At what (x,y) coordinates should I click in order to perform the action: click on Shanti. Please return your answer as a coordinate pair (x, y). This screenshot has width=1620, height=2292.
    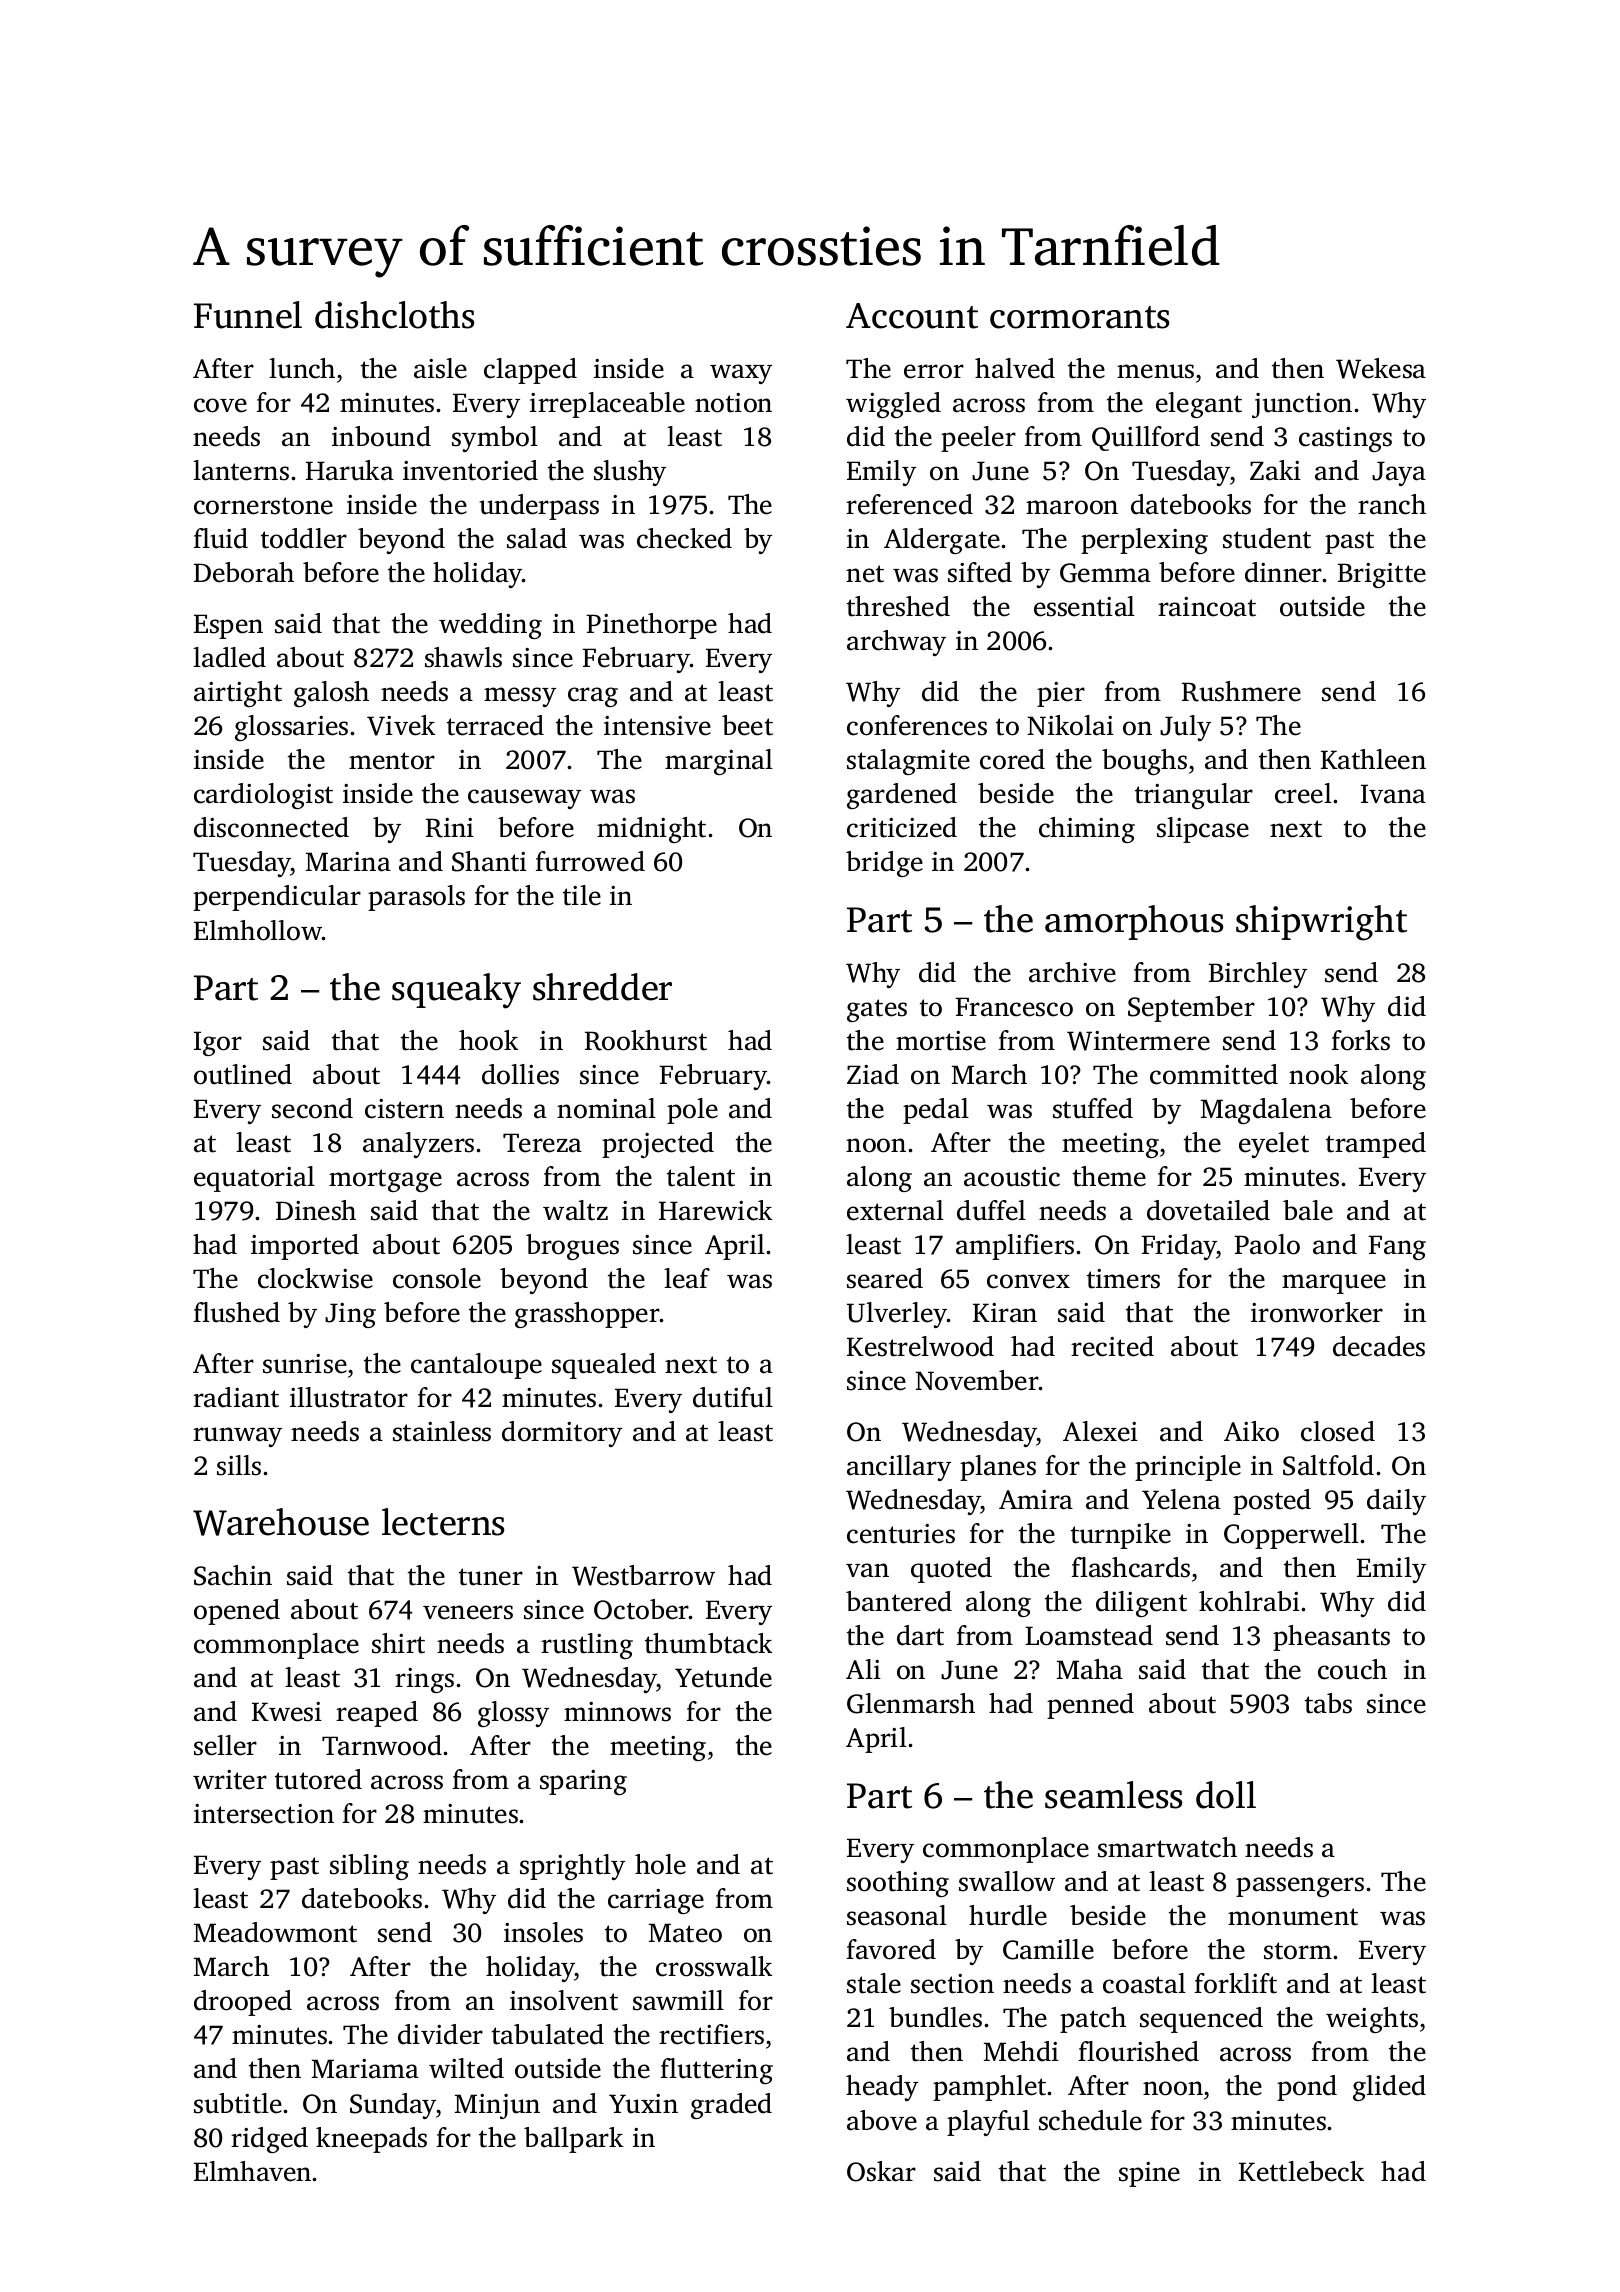
    Looking at the image, I should click on (489, 861).
